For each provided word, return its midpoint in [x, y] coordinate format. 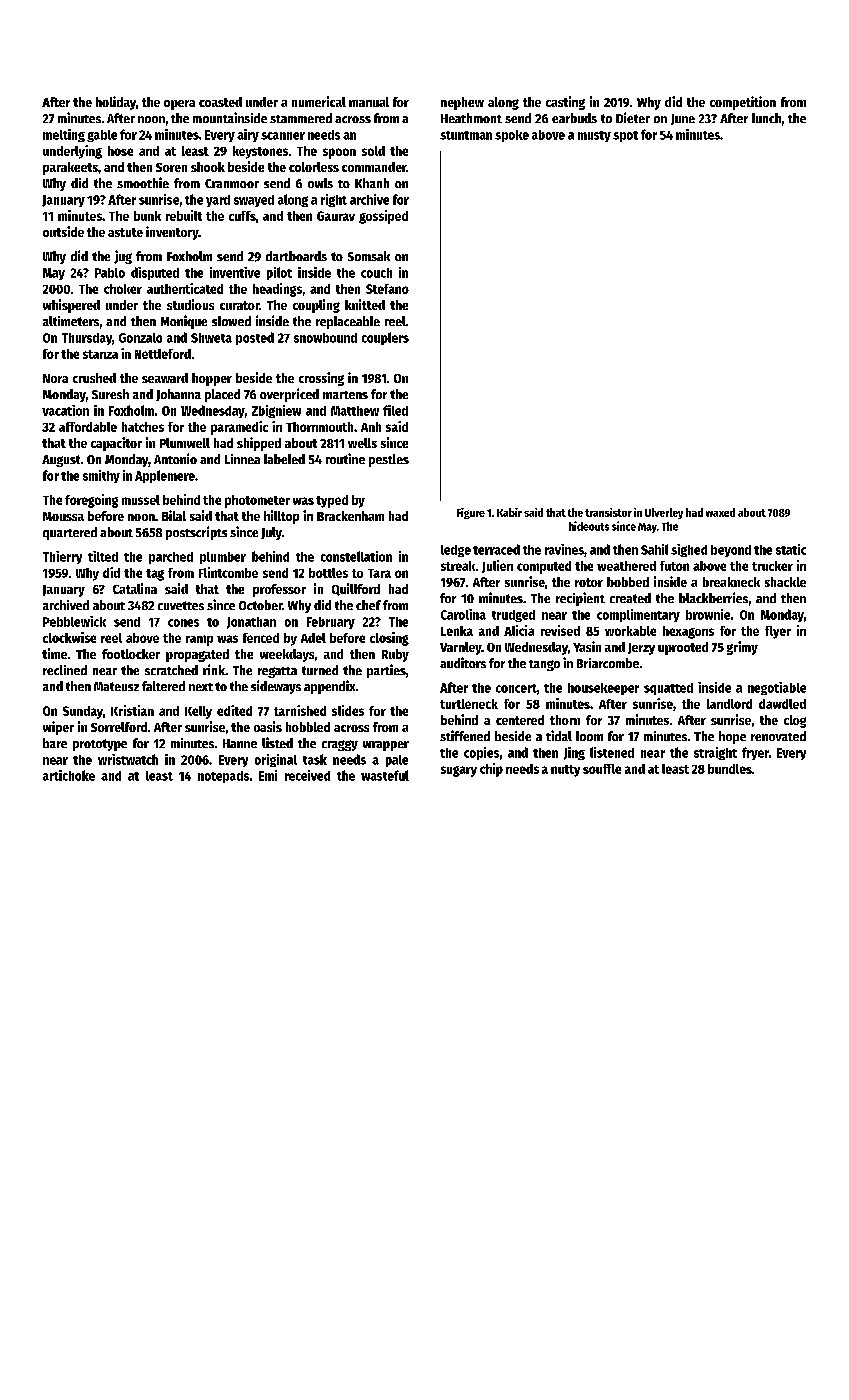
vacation [65, 410]
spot [625, 136]
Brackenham [350, 516]
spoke [512, 136]
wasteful [385, 775]
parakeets [70, 168]
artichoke [69, 775]
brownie [708, 614]
